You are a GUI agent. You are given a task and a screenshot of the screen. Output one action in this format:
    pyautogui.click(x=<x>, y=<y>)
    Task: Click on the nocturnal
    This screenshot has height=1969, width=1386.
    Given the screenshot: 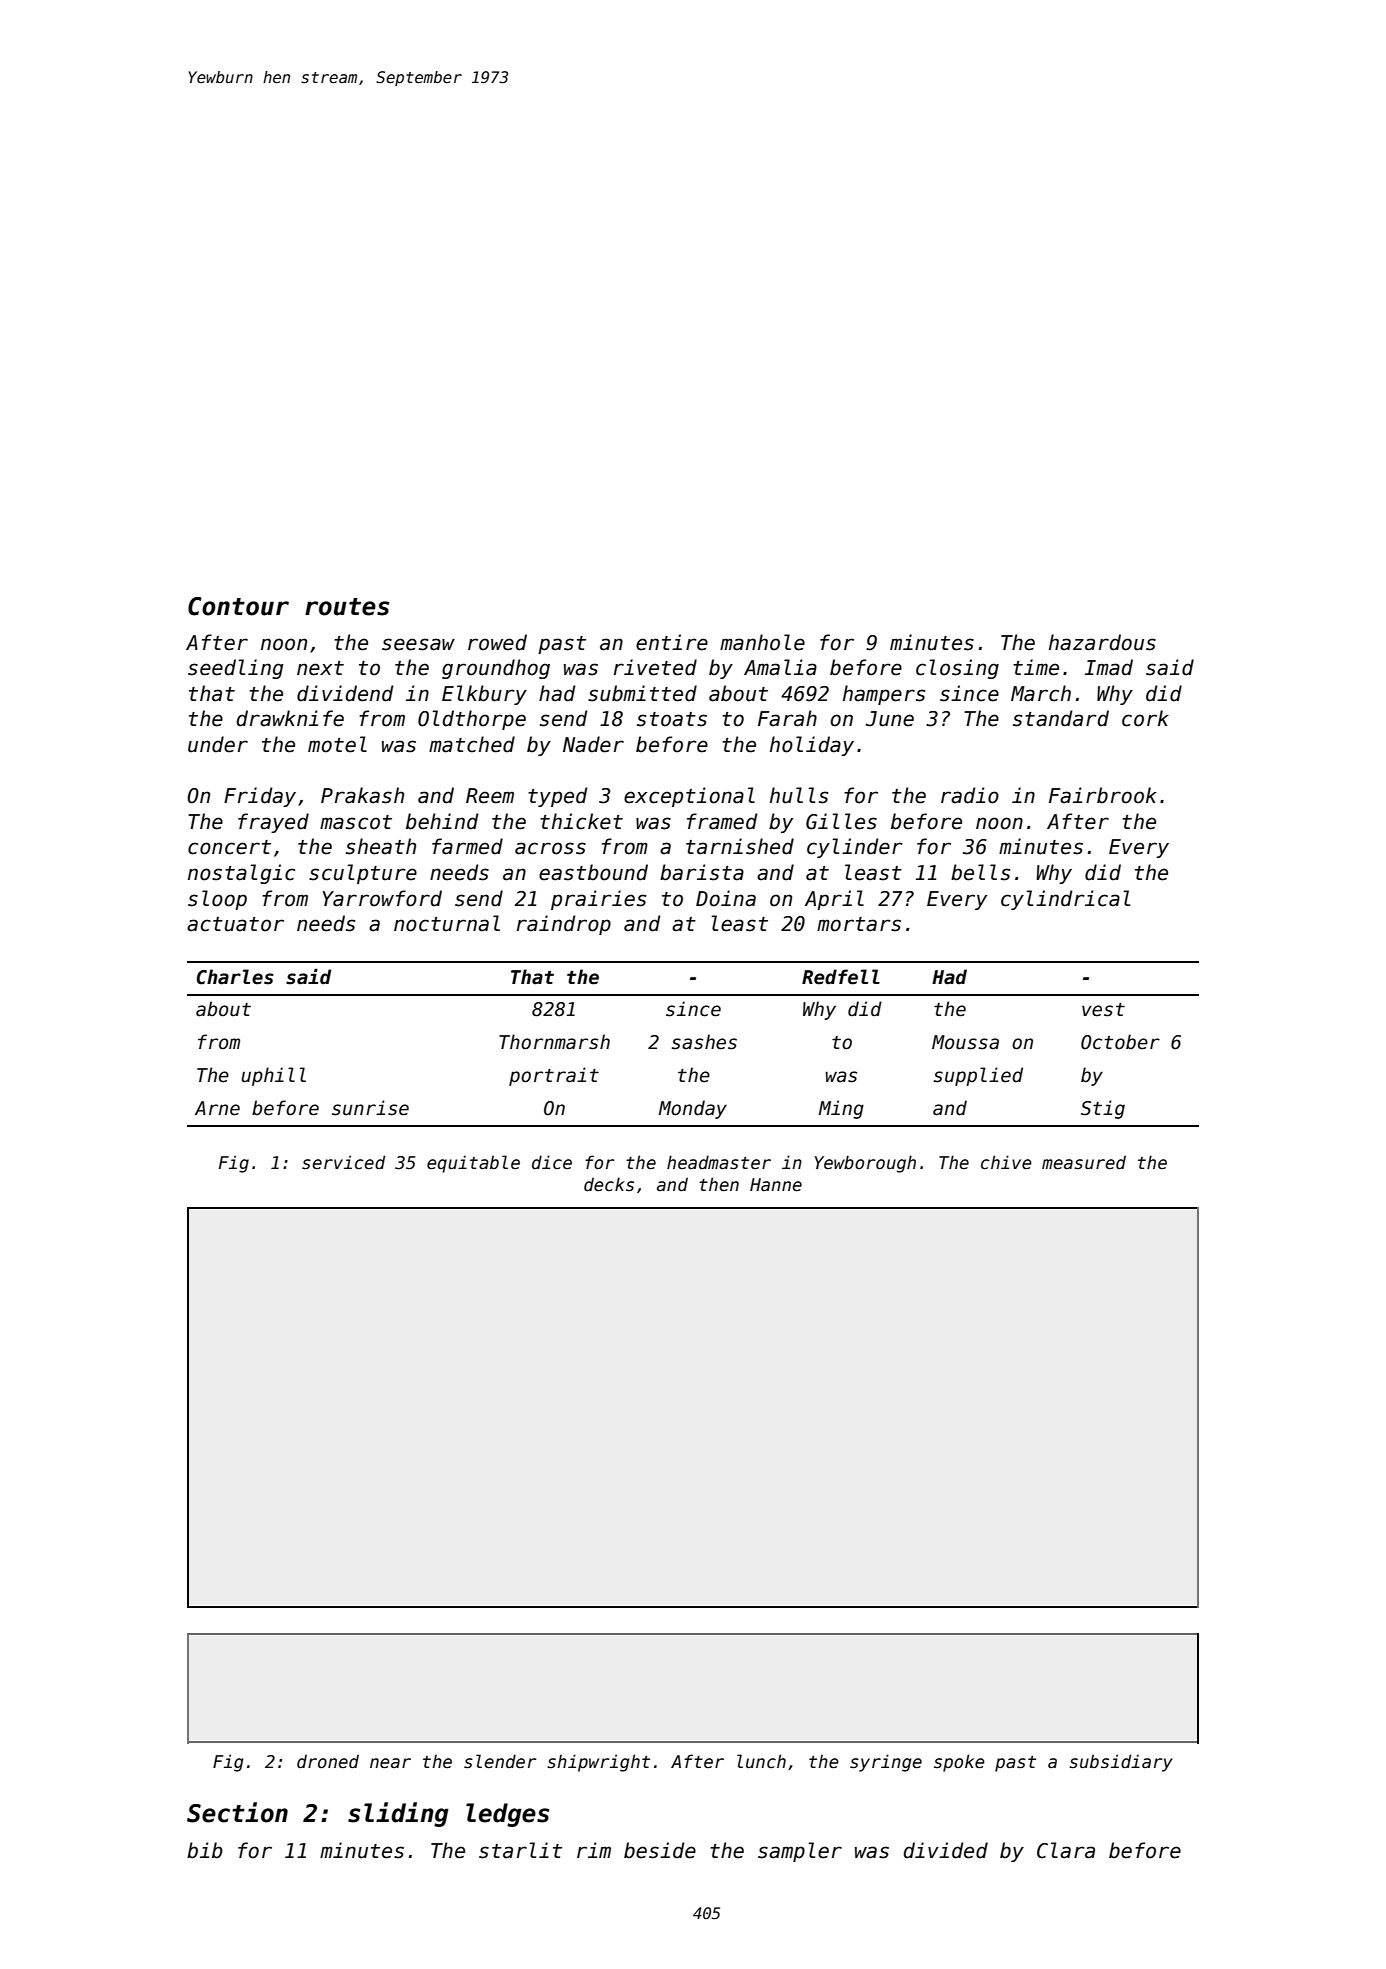 What is the action you would take?
    pyautogui.click(x=447, y=923)
